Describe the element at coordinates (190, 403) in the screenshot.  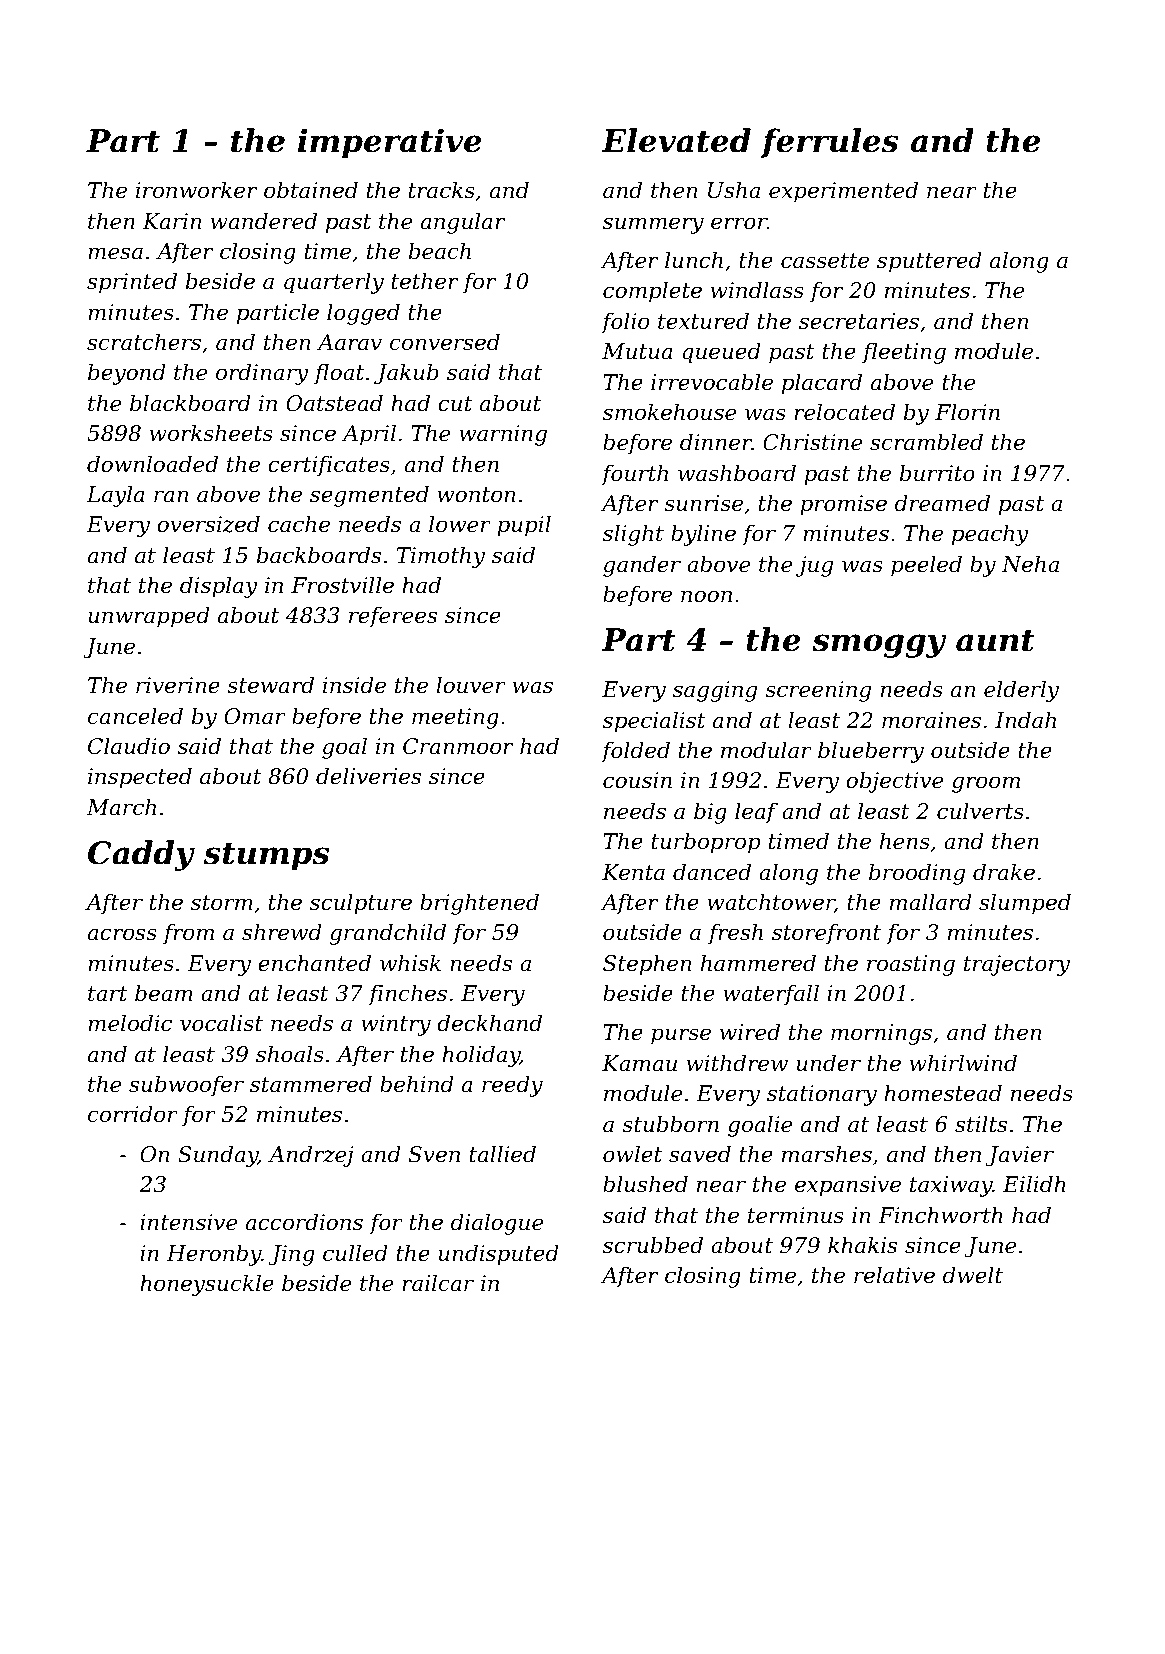
I see `blackboard` at that location.
